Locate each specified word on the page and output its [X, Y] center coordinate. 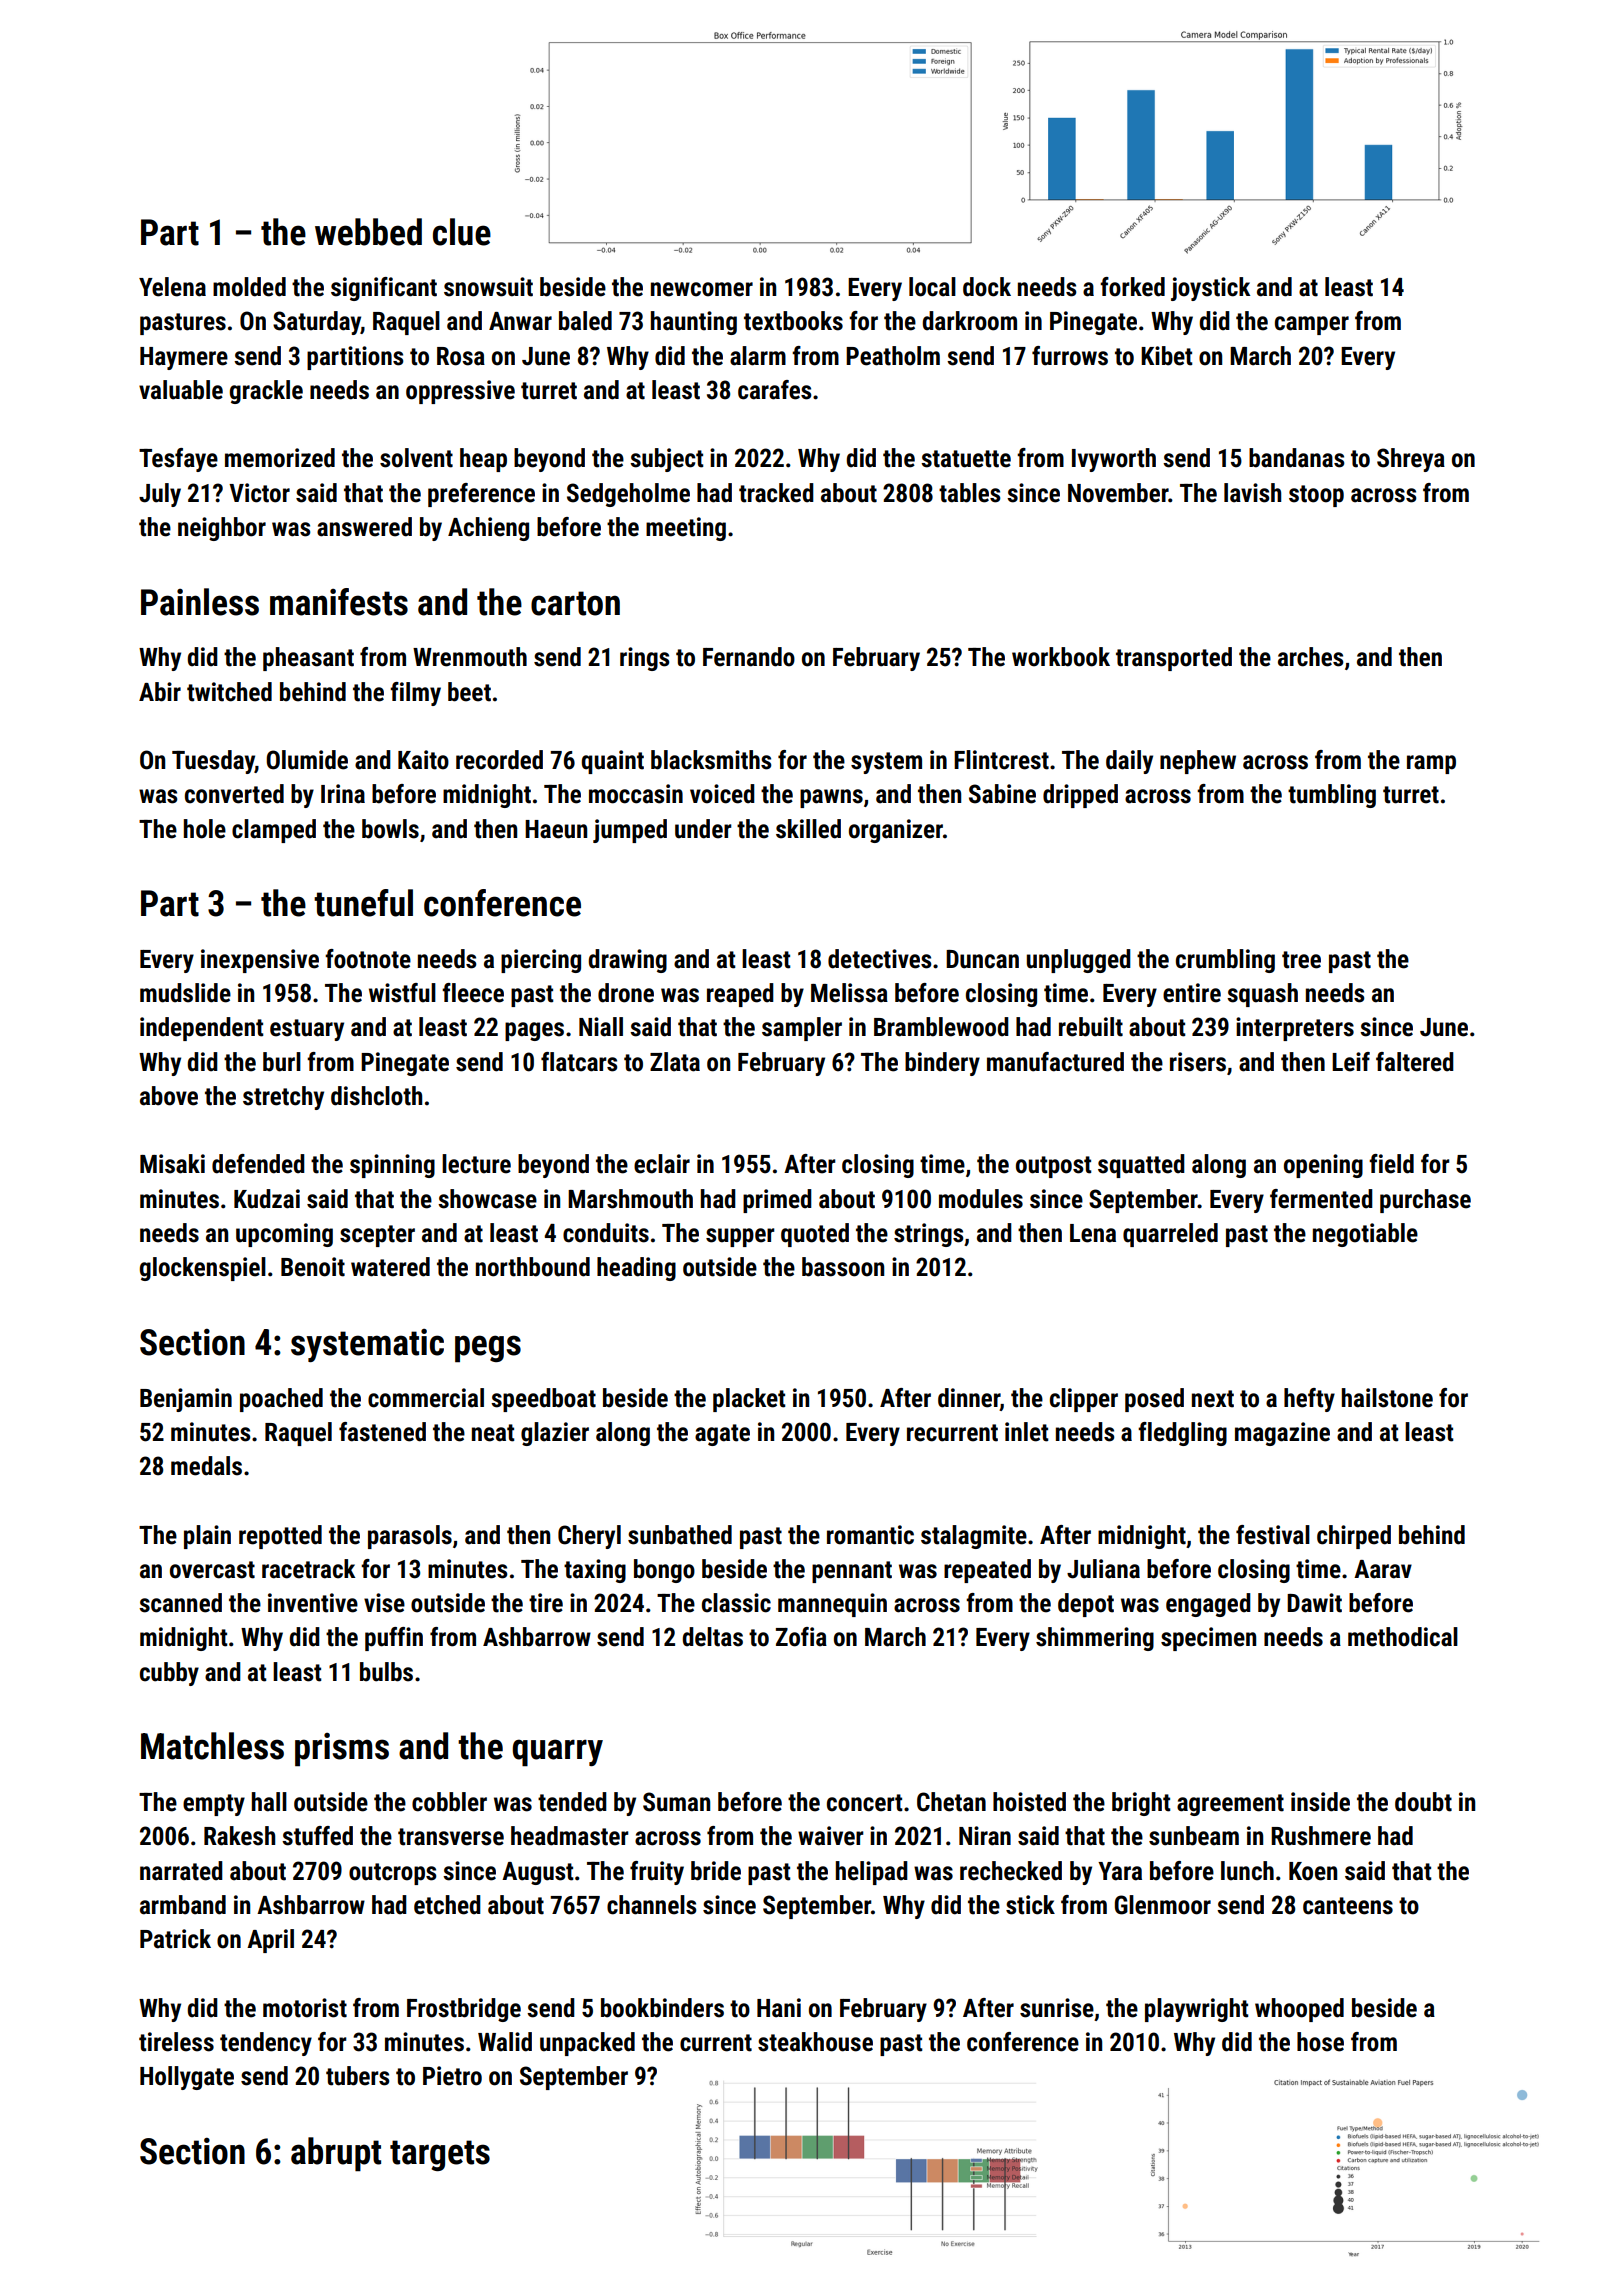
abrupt [336, 2154]
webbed [368, 232]
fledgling [1182, 1434]
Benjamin [186, 1400]
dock [987, 287]
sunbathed [680, 1535]
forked [1132, 287]
